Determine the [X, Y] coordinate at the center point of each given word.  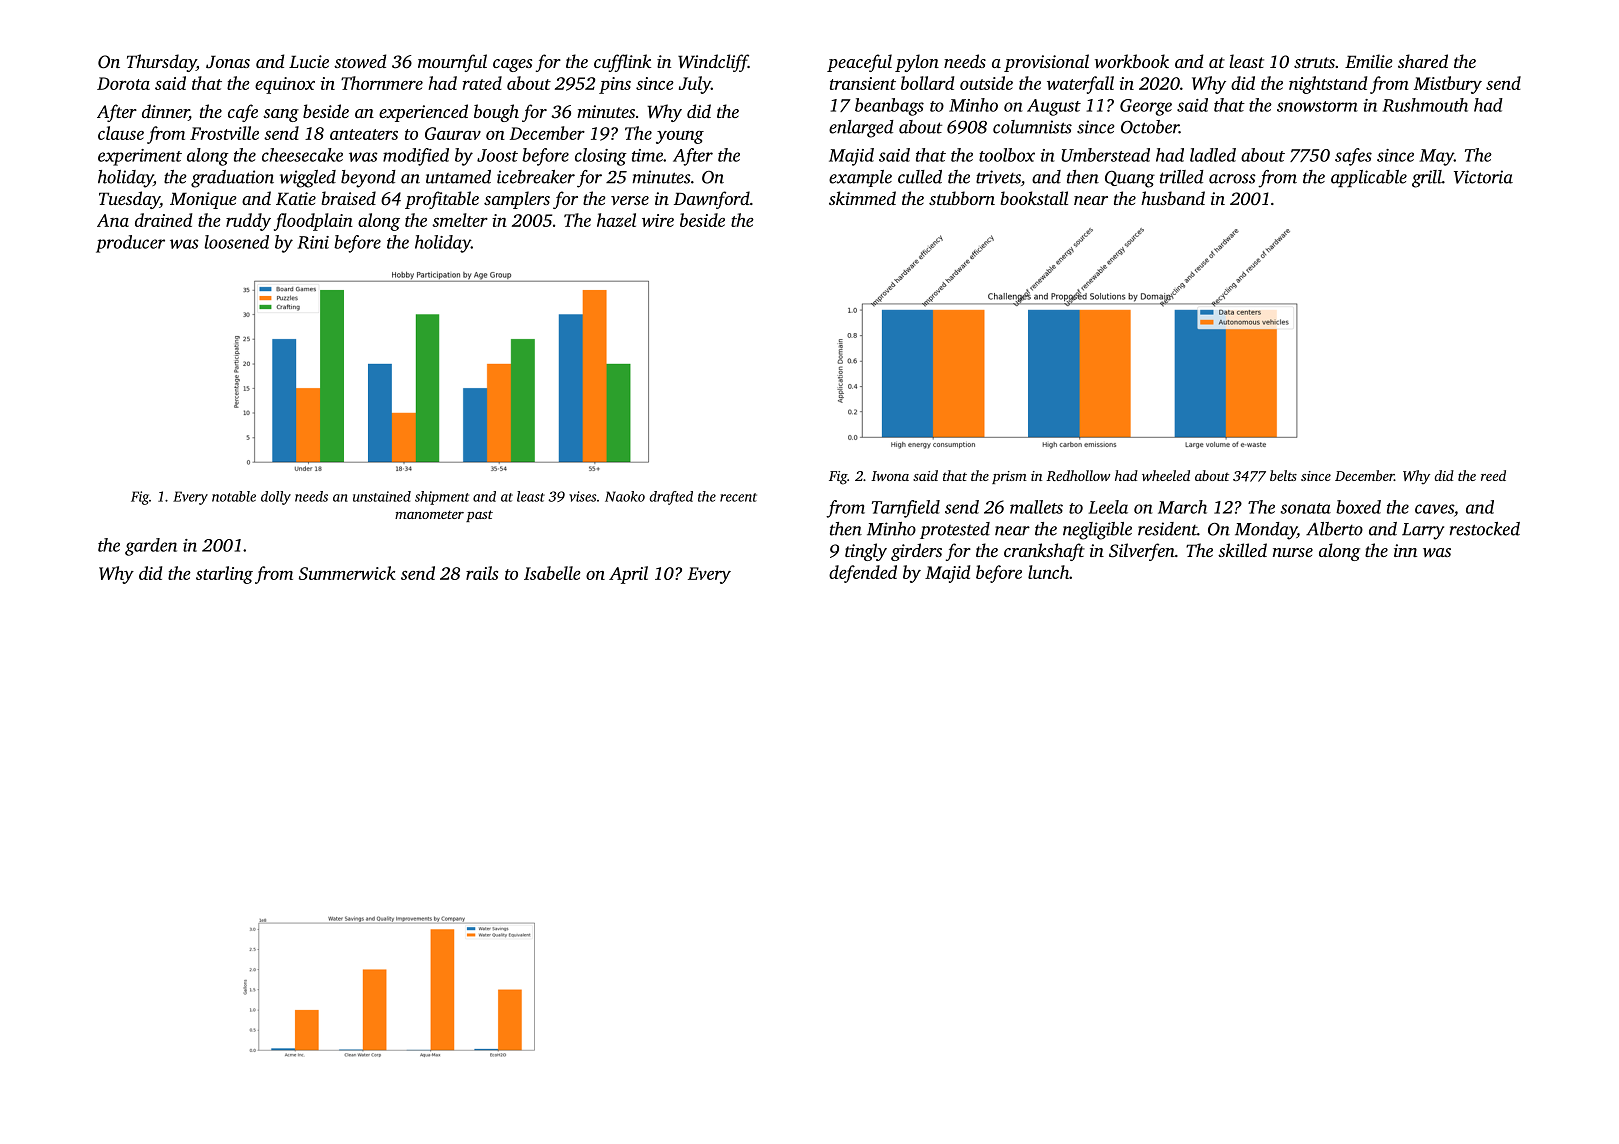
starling [224, 575]
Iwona [890, 476]
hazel [616, 220]
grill [1427, 179]
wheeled [1166, 475]
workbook [1132, 61]
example [860, 178]
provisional [1046, 63]
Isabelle [552, 573]
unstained [382, 496]
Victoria [1483, 177]
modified [416, 157]
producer [130, 244]
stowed [360, 61]
